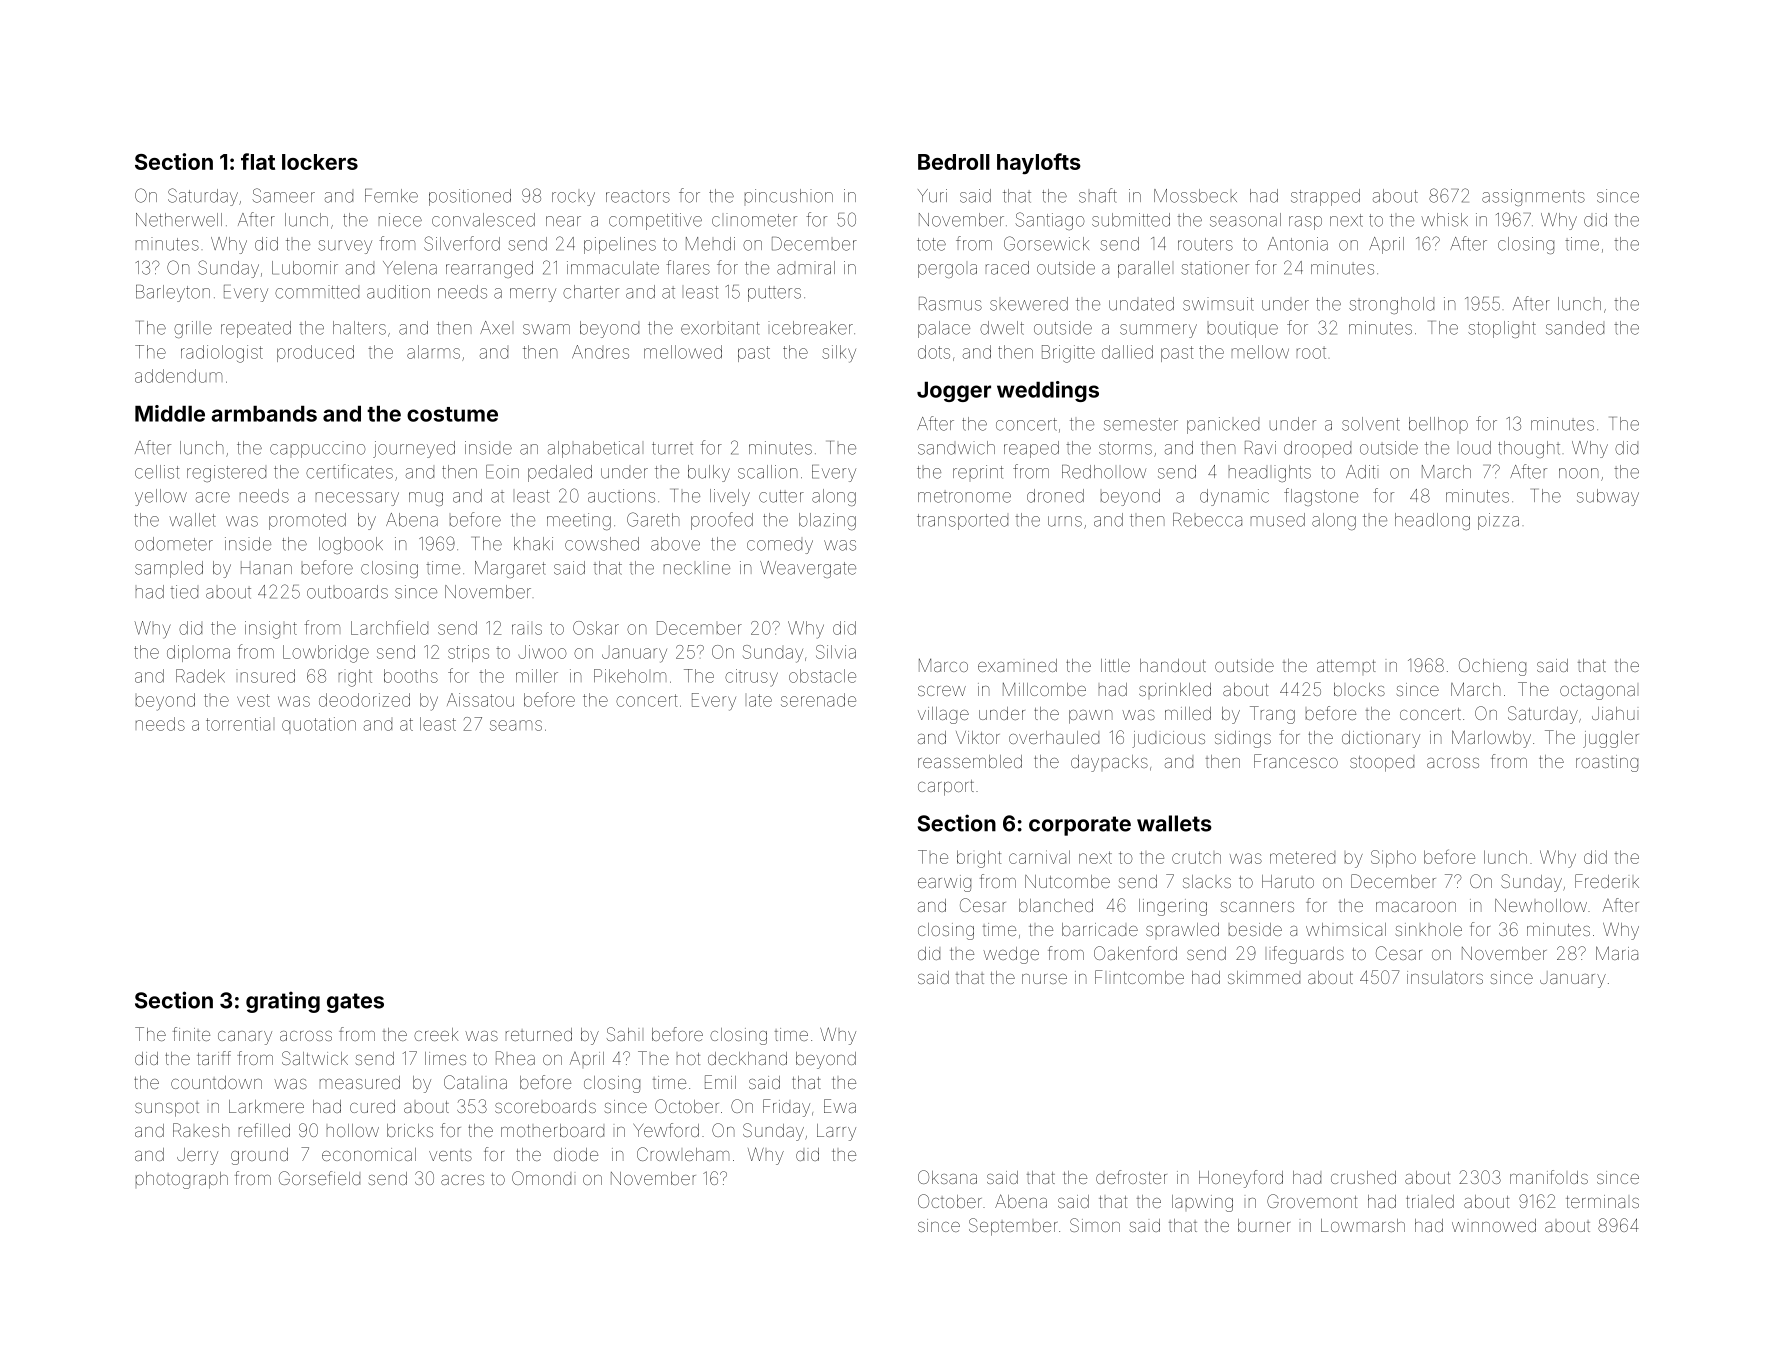 Image resolution: width=1774 pixels, height=1371 pixels. What do you see at coordinates (1533, 197) in the document?
I see `assignments` at bounding box center [1533, 197].
